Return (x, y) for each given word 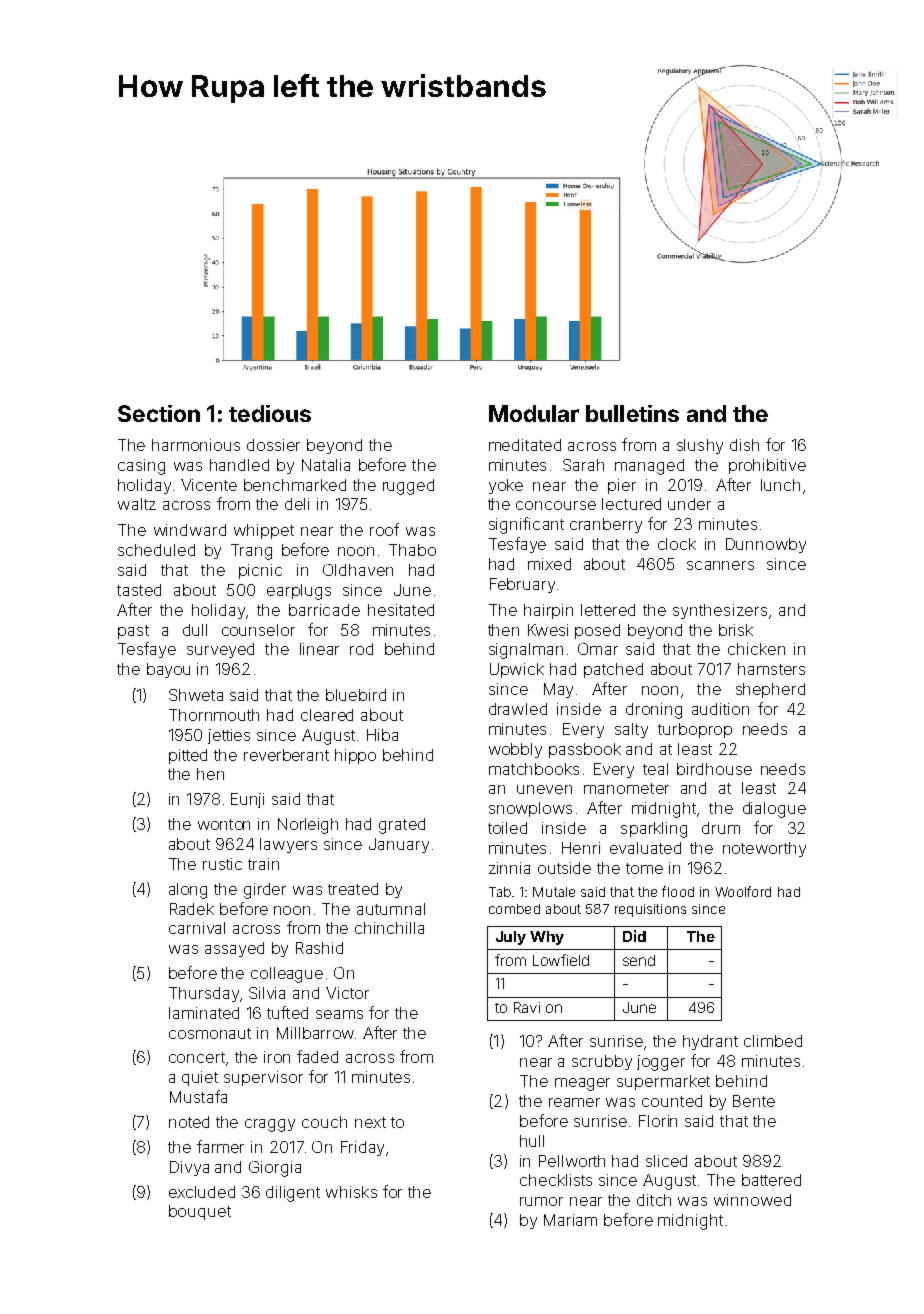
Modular (534, 413)
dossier (273, 445)
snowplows (530, 809)
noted (189, 1122)
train (263, 864)
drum (721, 828)
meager (582, 1084)
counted (672, 1101)
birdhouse (714, 769)
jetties (229, 736)
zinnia (509, 868)
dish (744, 445)
